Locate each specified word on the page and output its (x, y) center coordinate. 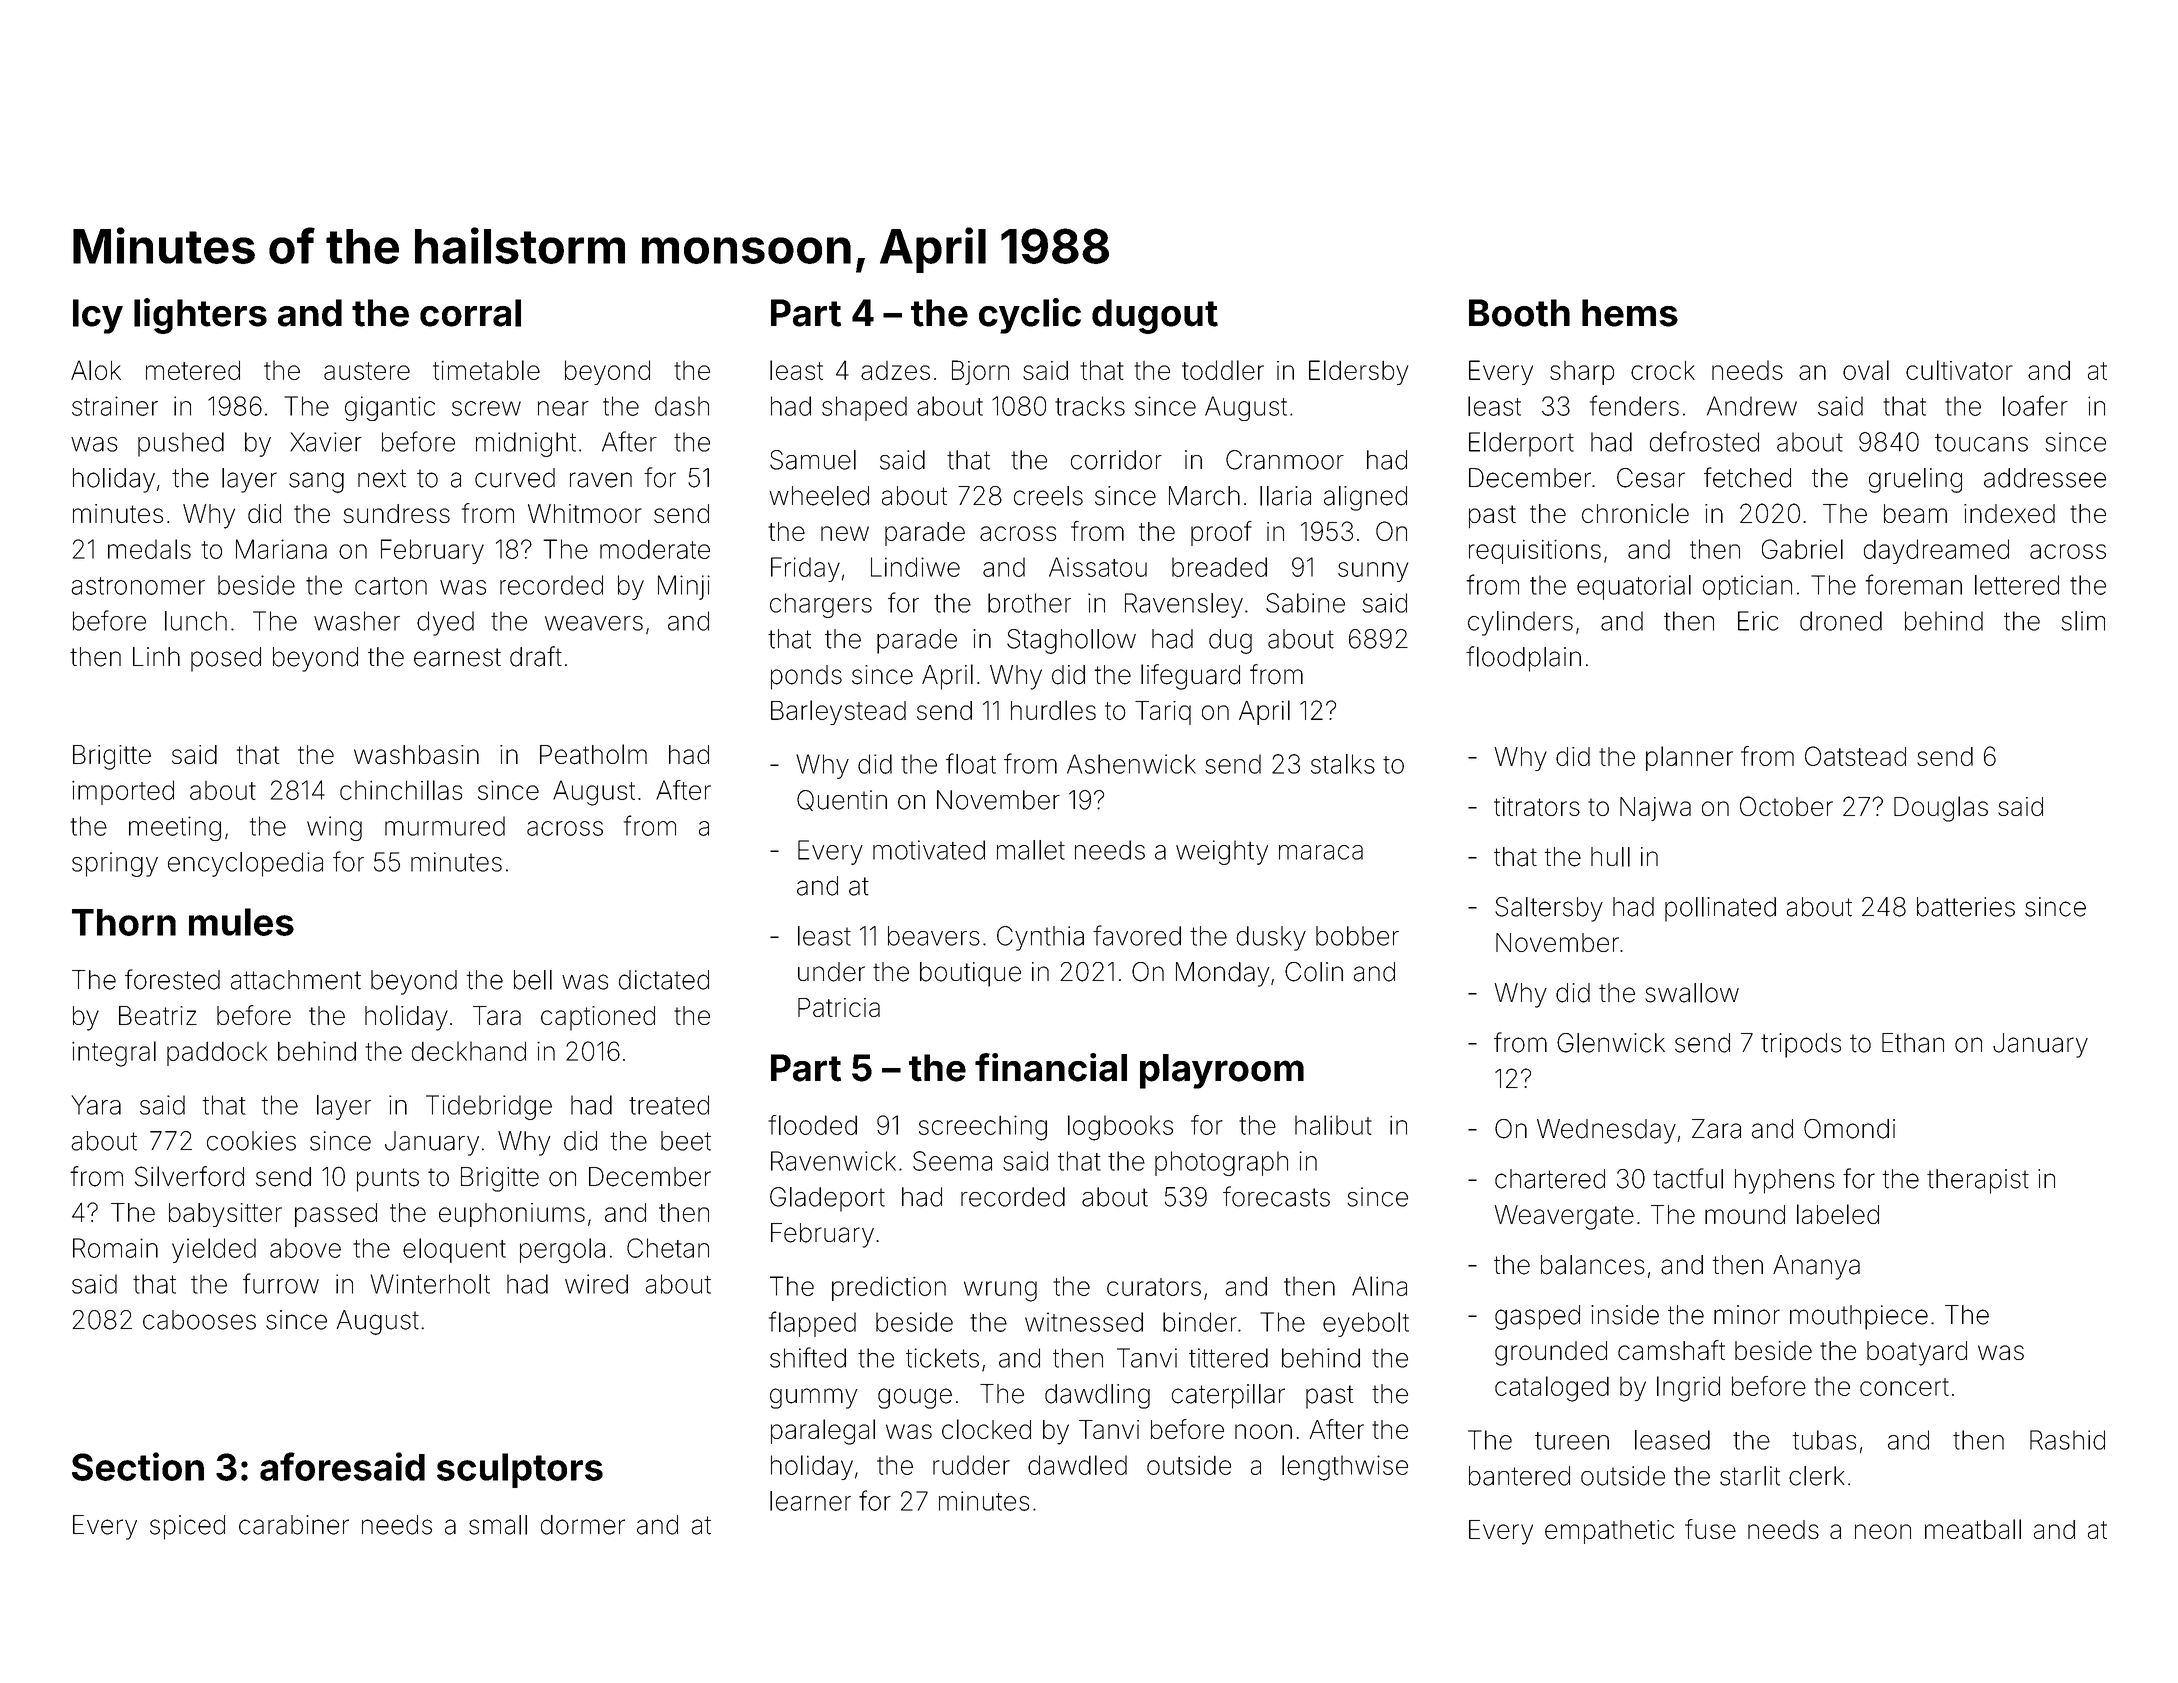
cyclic (1030, 316)
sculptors (520, 1470)
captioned (598, 1018)
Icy (98, 316)
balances (1593, 1265)
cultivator (1959, 370)
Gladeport (827, 1199)
